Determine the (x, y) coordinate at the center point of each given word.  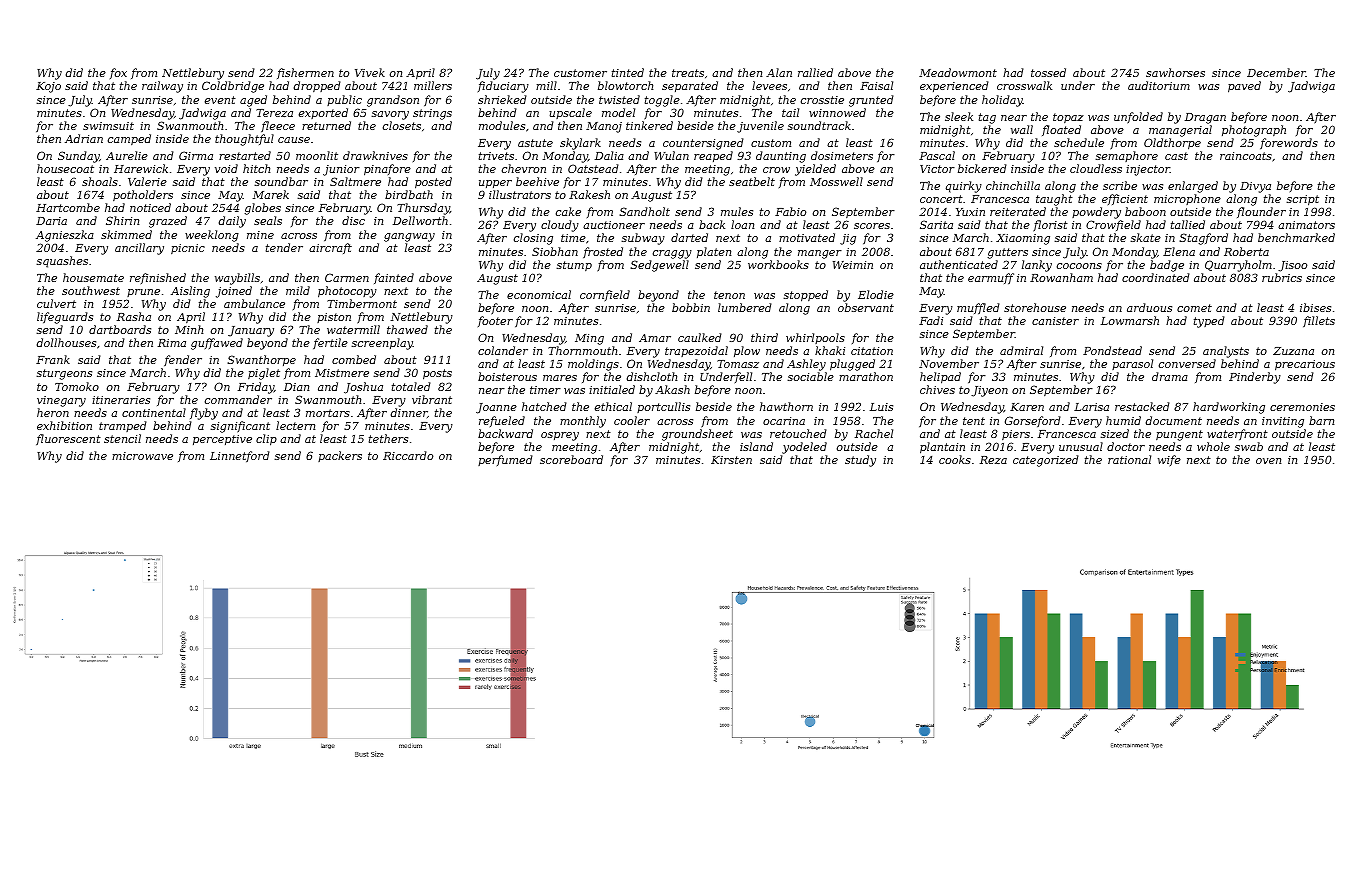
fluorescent (68, 439)
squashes (62, 262)
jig (848, 239)
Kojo (48, 87)
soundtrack (819, 125)
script (1303, 200)
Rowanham (1061, 277)
